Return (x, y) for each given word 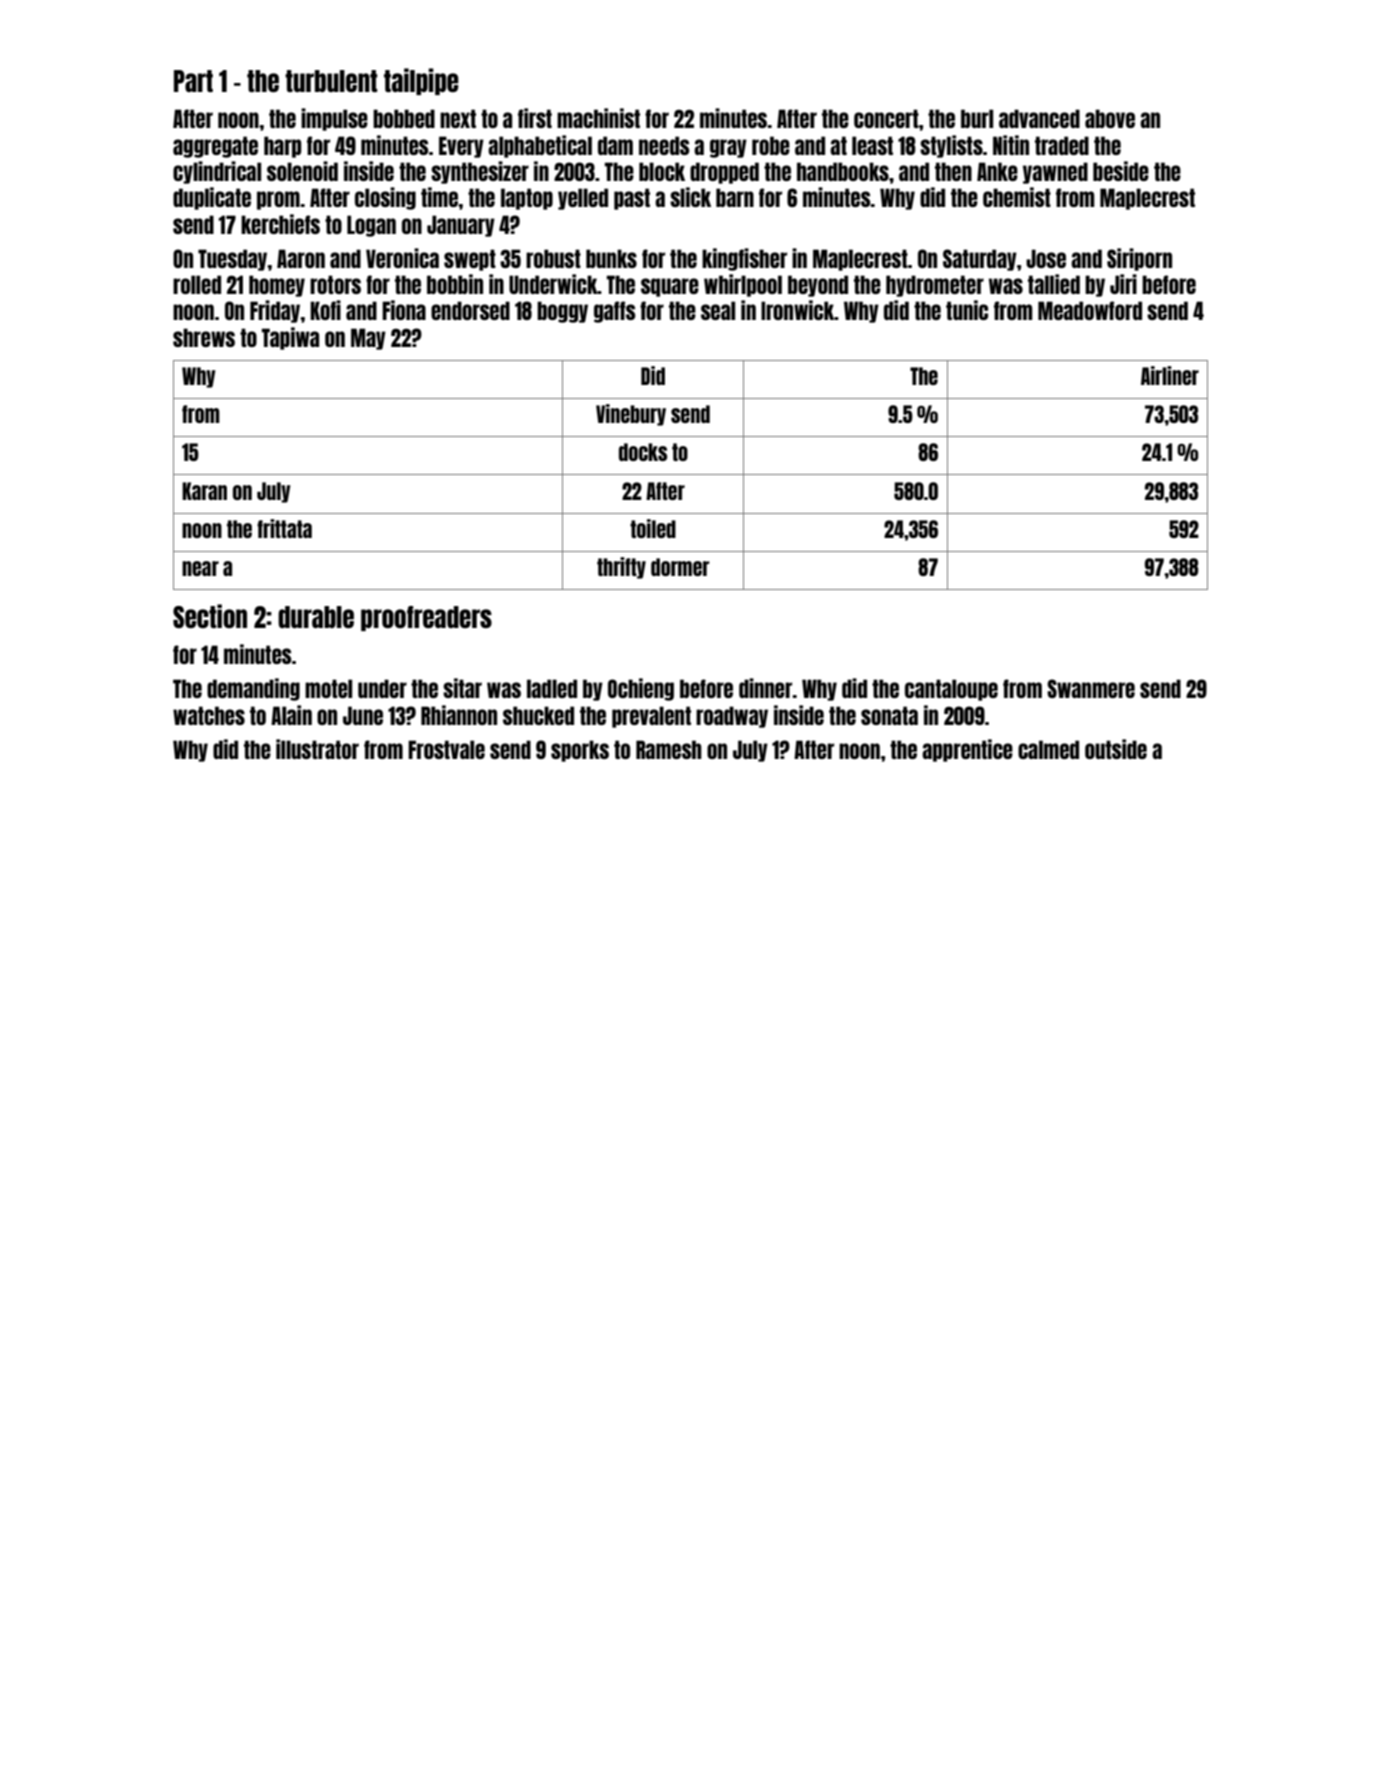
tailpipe (421, 81)
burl (977, 118)
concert (886, 118)
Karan (204, 491)
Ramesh (669, 749)
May (368, 339)
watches (209, 715)
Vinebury (631, 415)
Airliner (1170, 375)
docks (643, 452)
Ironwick (797, 310)
